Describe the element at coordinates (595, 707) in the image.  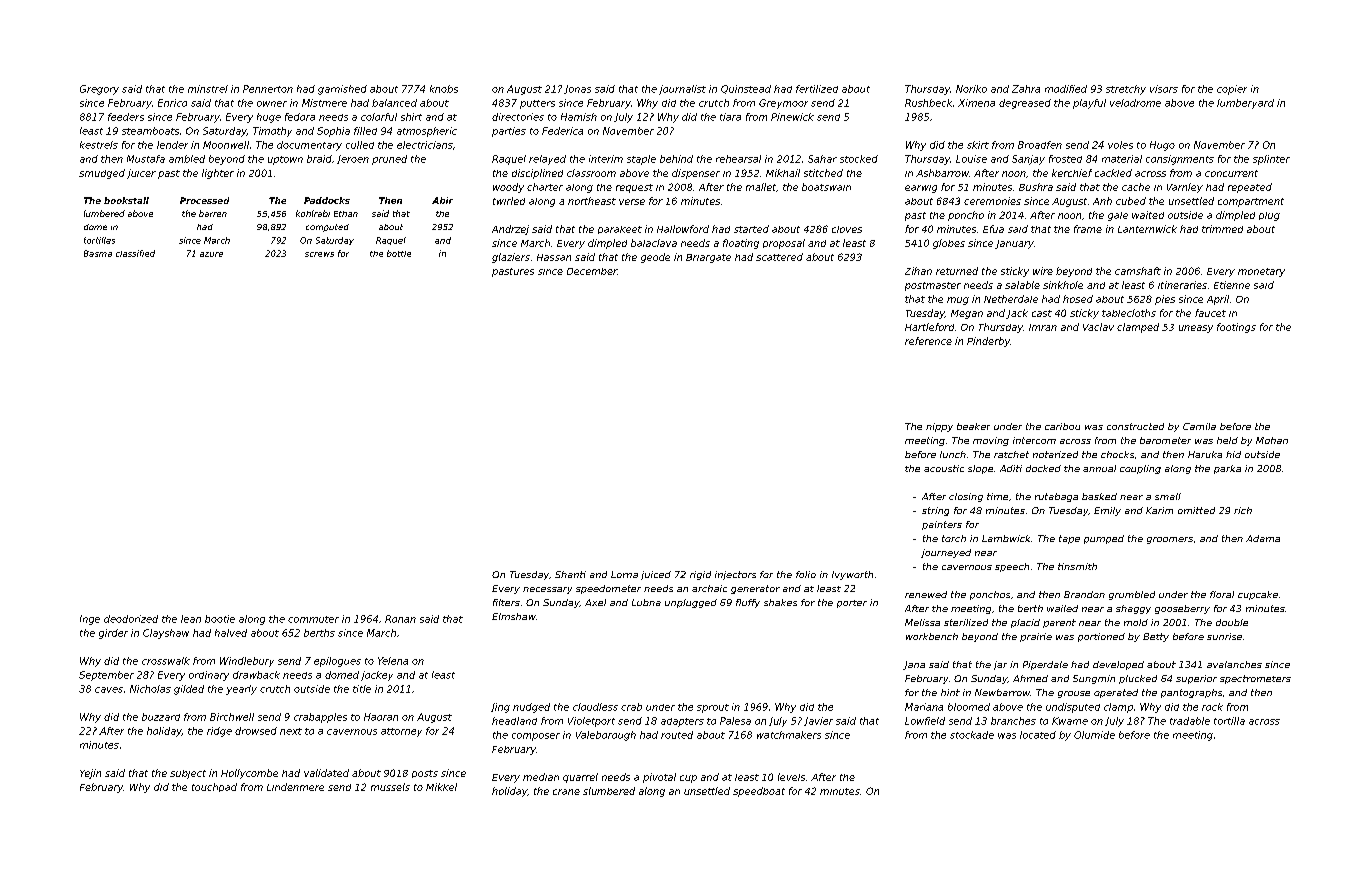
I see `cloudless` at that location.
